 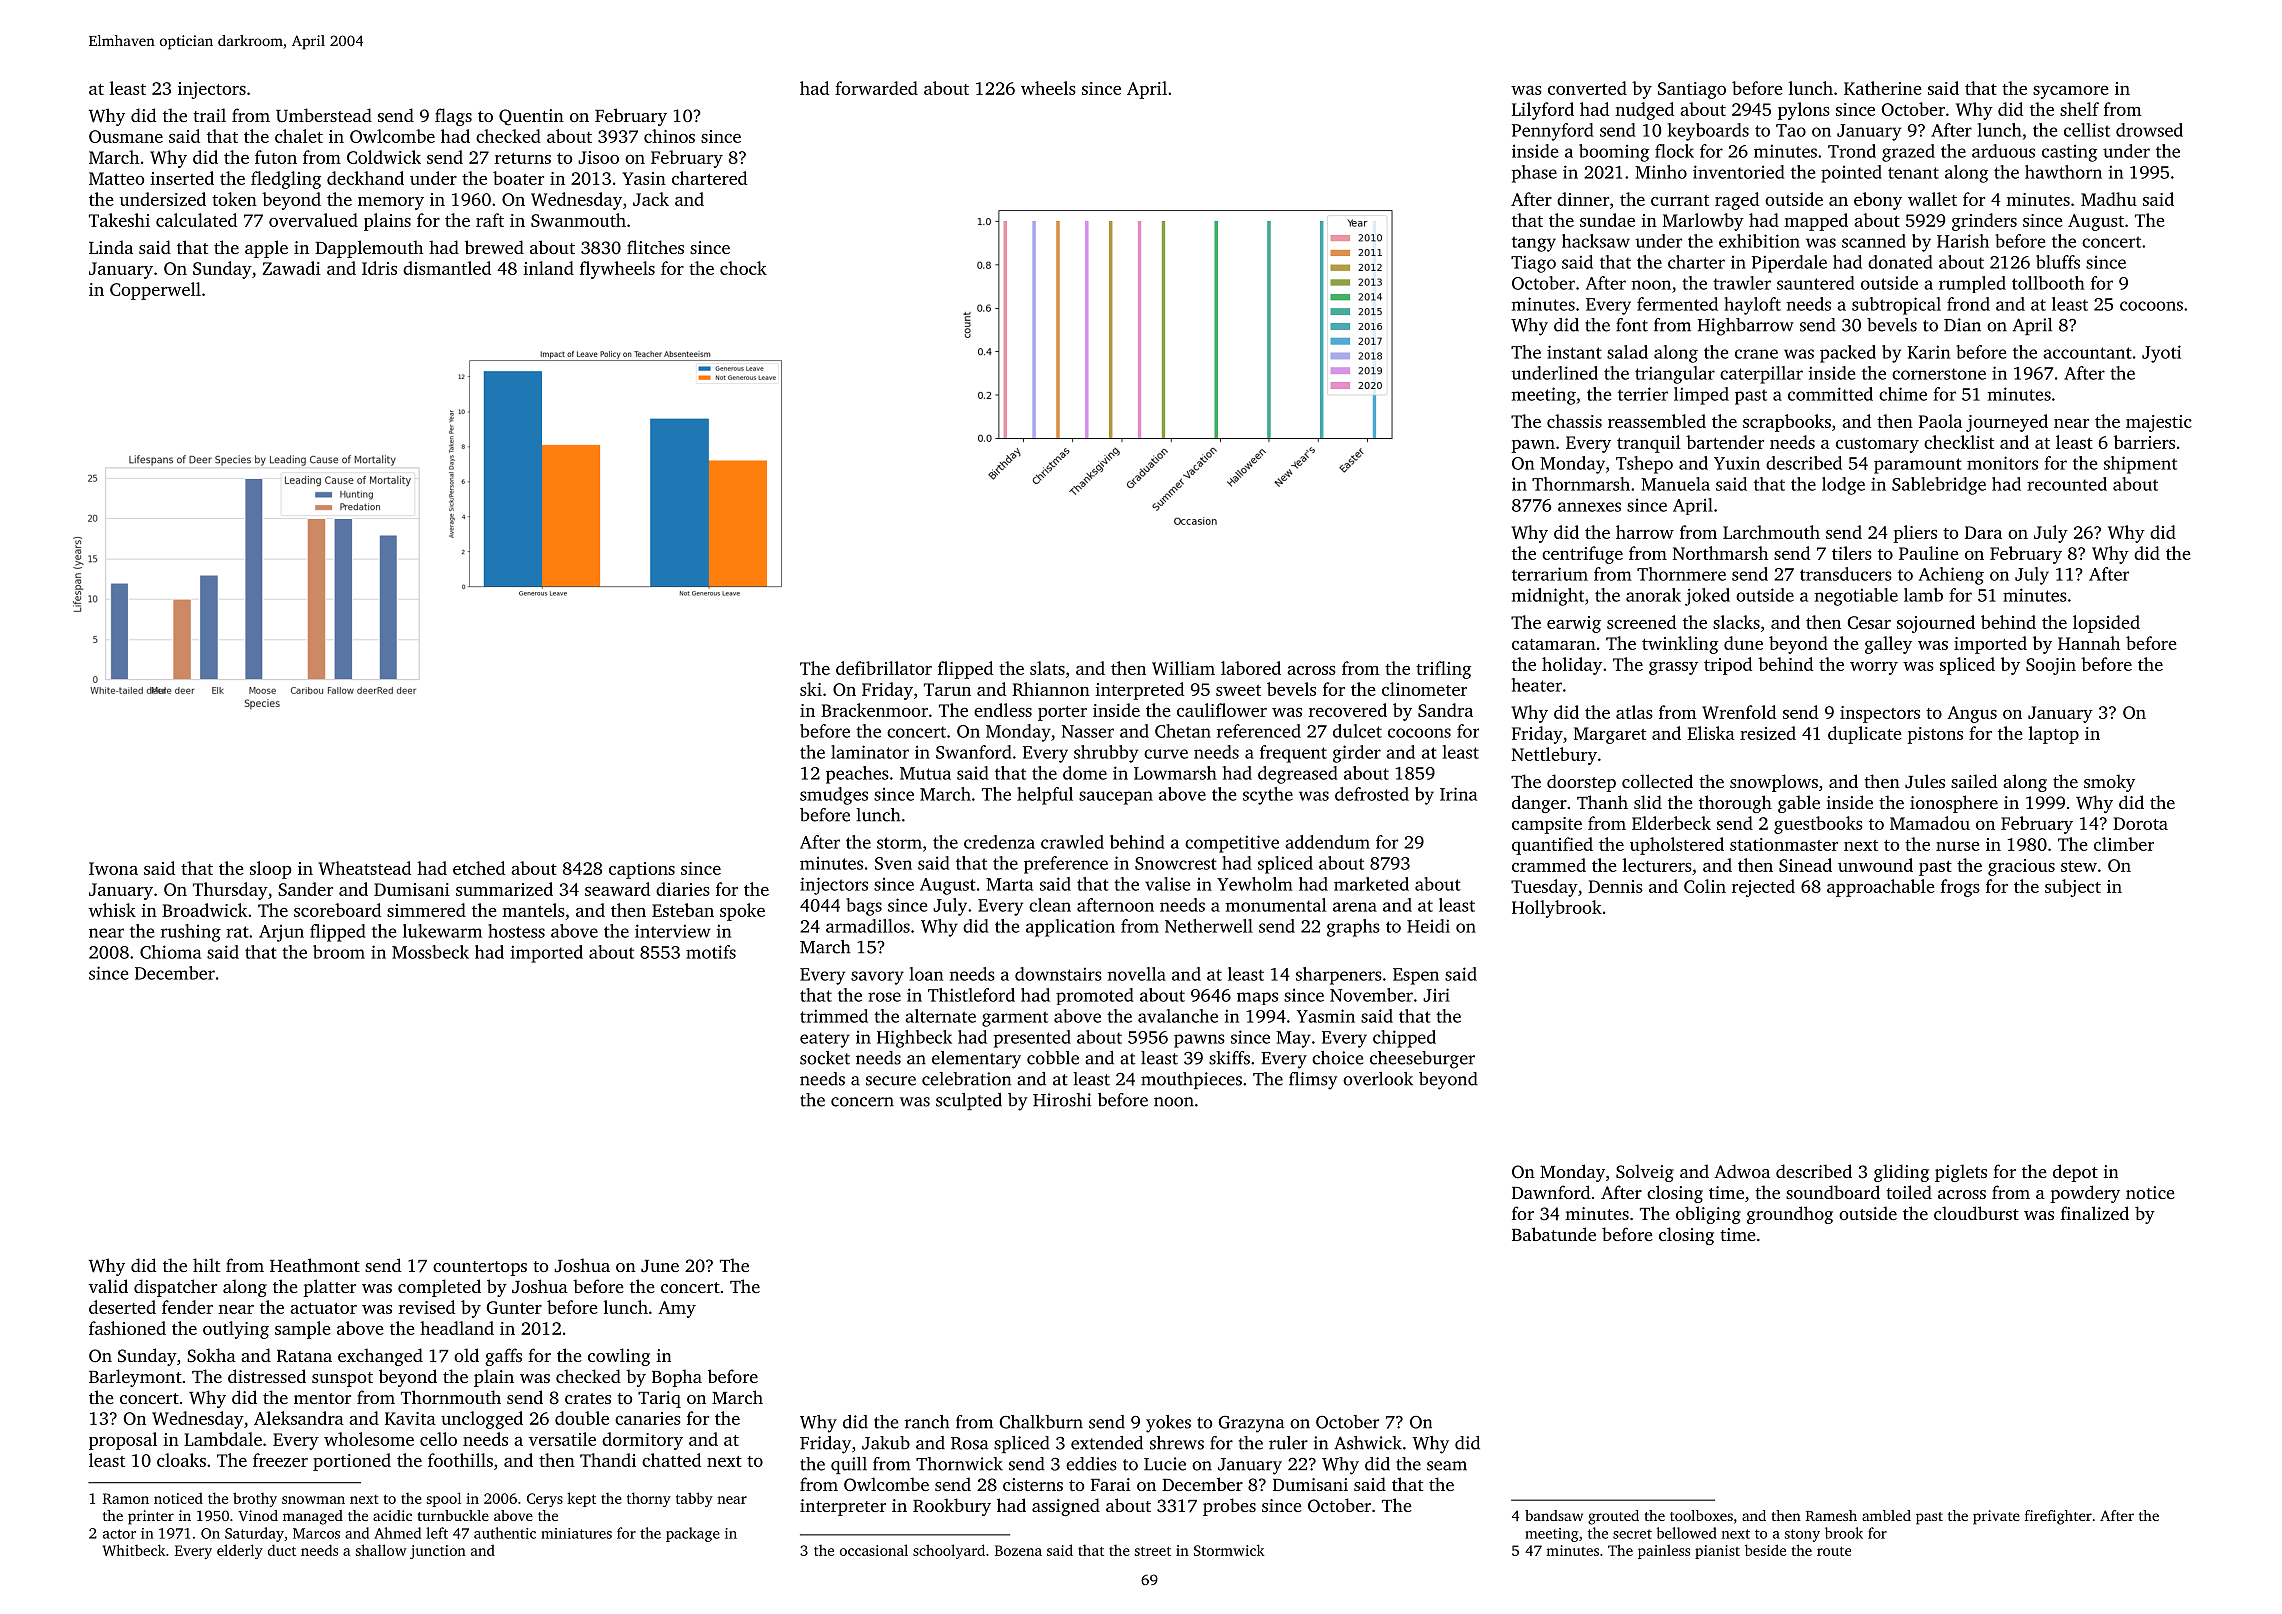 I want to click on cellist, so click(x=2087, y=130).
